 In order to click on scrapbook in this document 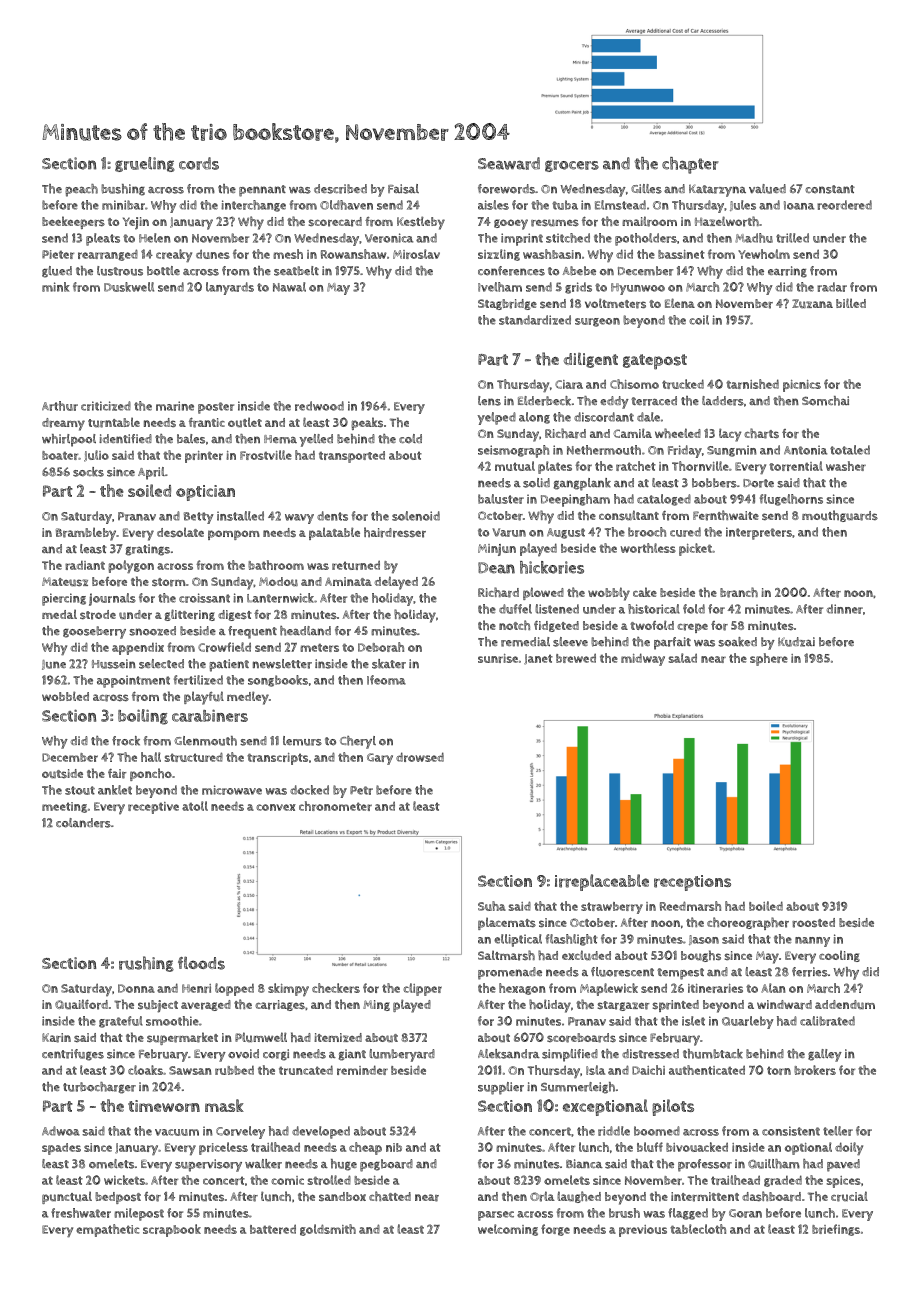, I will do `click(172, 1230)`.
